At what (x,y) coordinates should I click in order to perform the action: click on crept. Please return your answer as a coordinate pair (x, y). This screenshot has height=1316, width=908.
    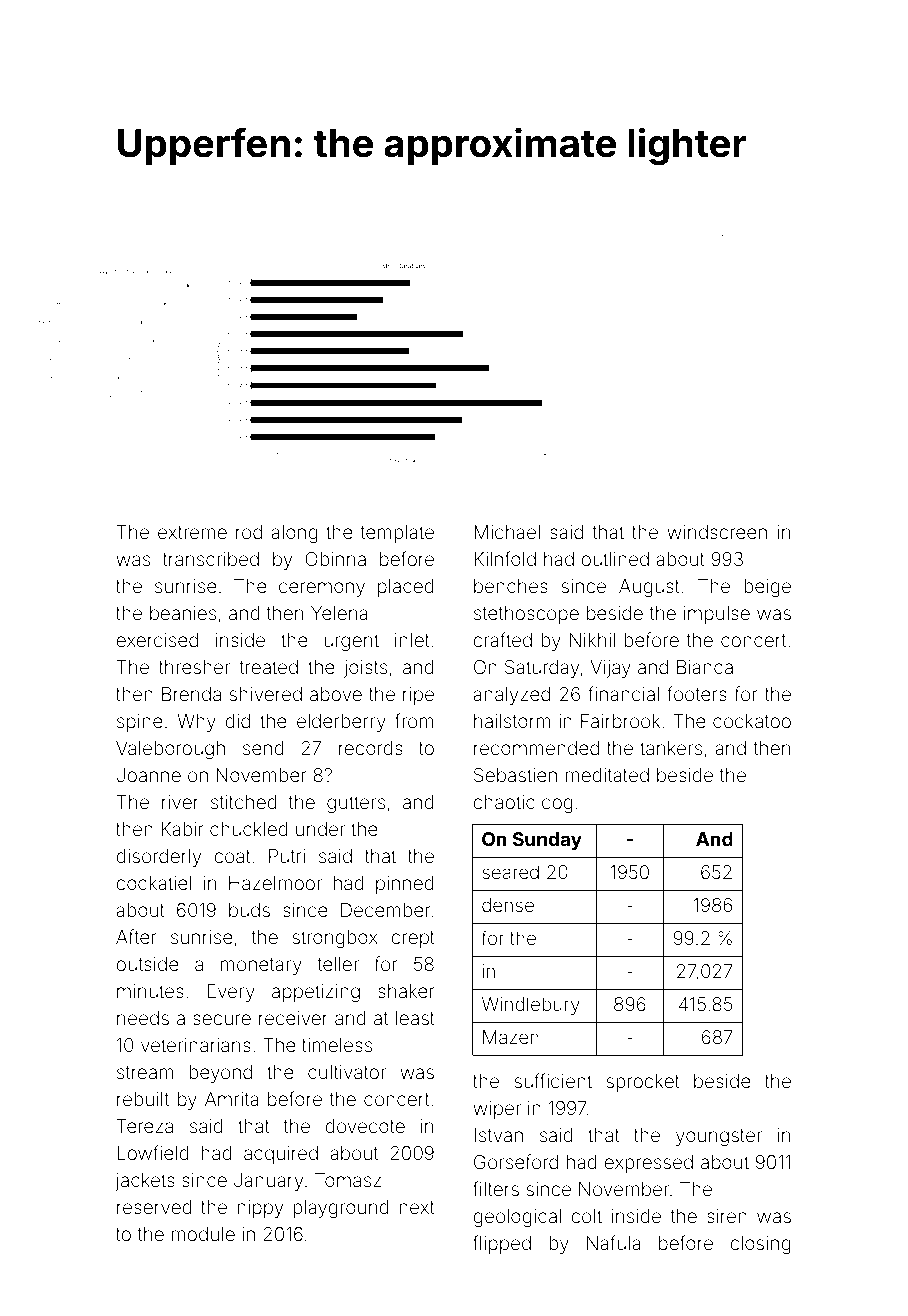
    Looking at the image, I should click on (413, 939).
